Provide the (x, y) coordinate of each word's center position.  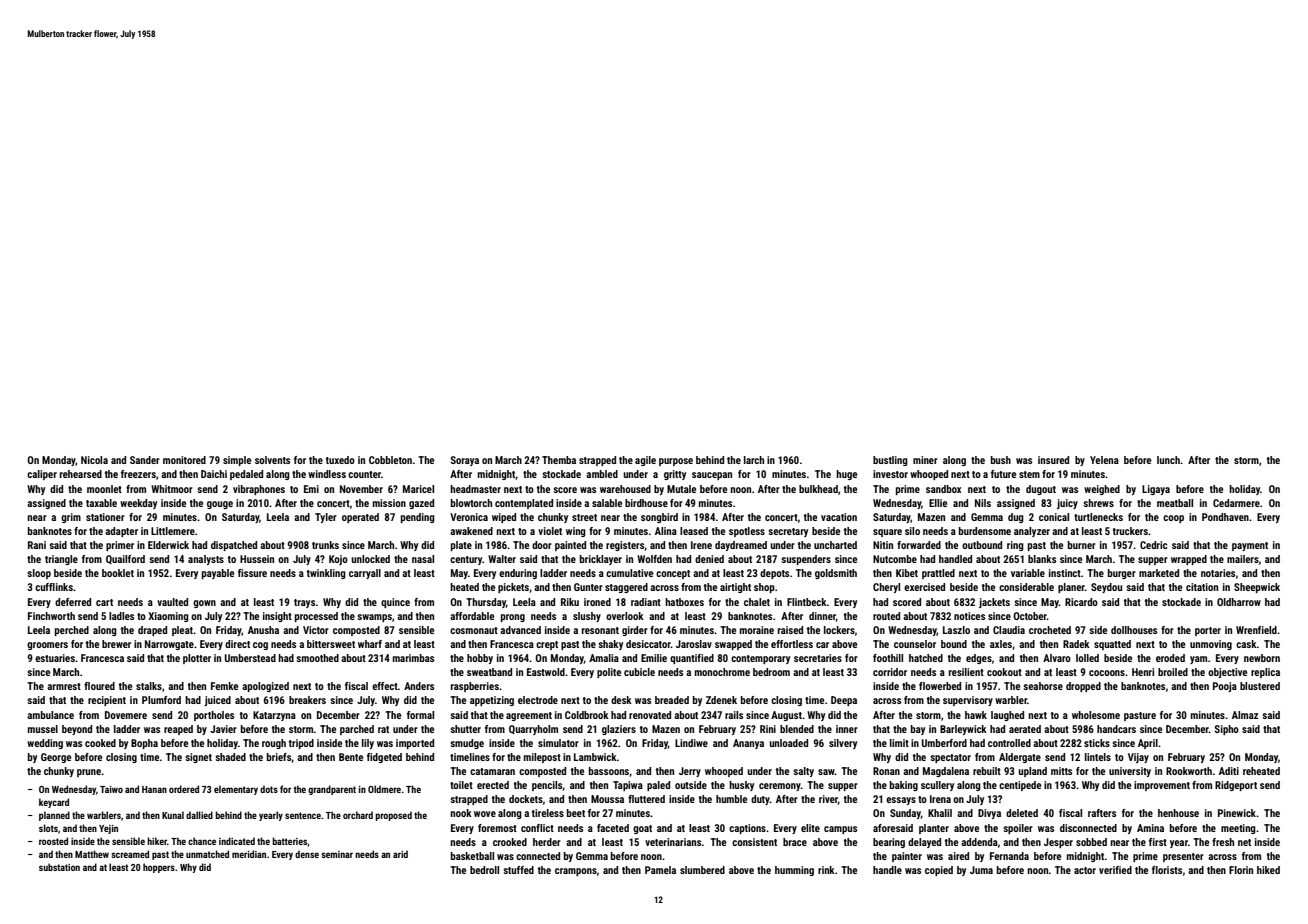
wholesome (1096, 715)
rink (826, 870)
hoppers (159, 868)
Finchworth (51, 616)
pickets (513, 588)
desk (621, 700)
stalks (149, 686)
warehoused (625, 489)
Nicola (94, 460)
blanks (1042, 559)
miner (925, 460)
